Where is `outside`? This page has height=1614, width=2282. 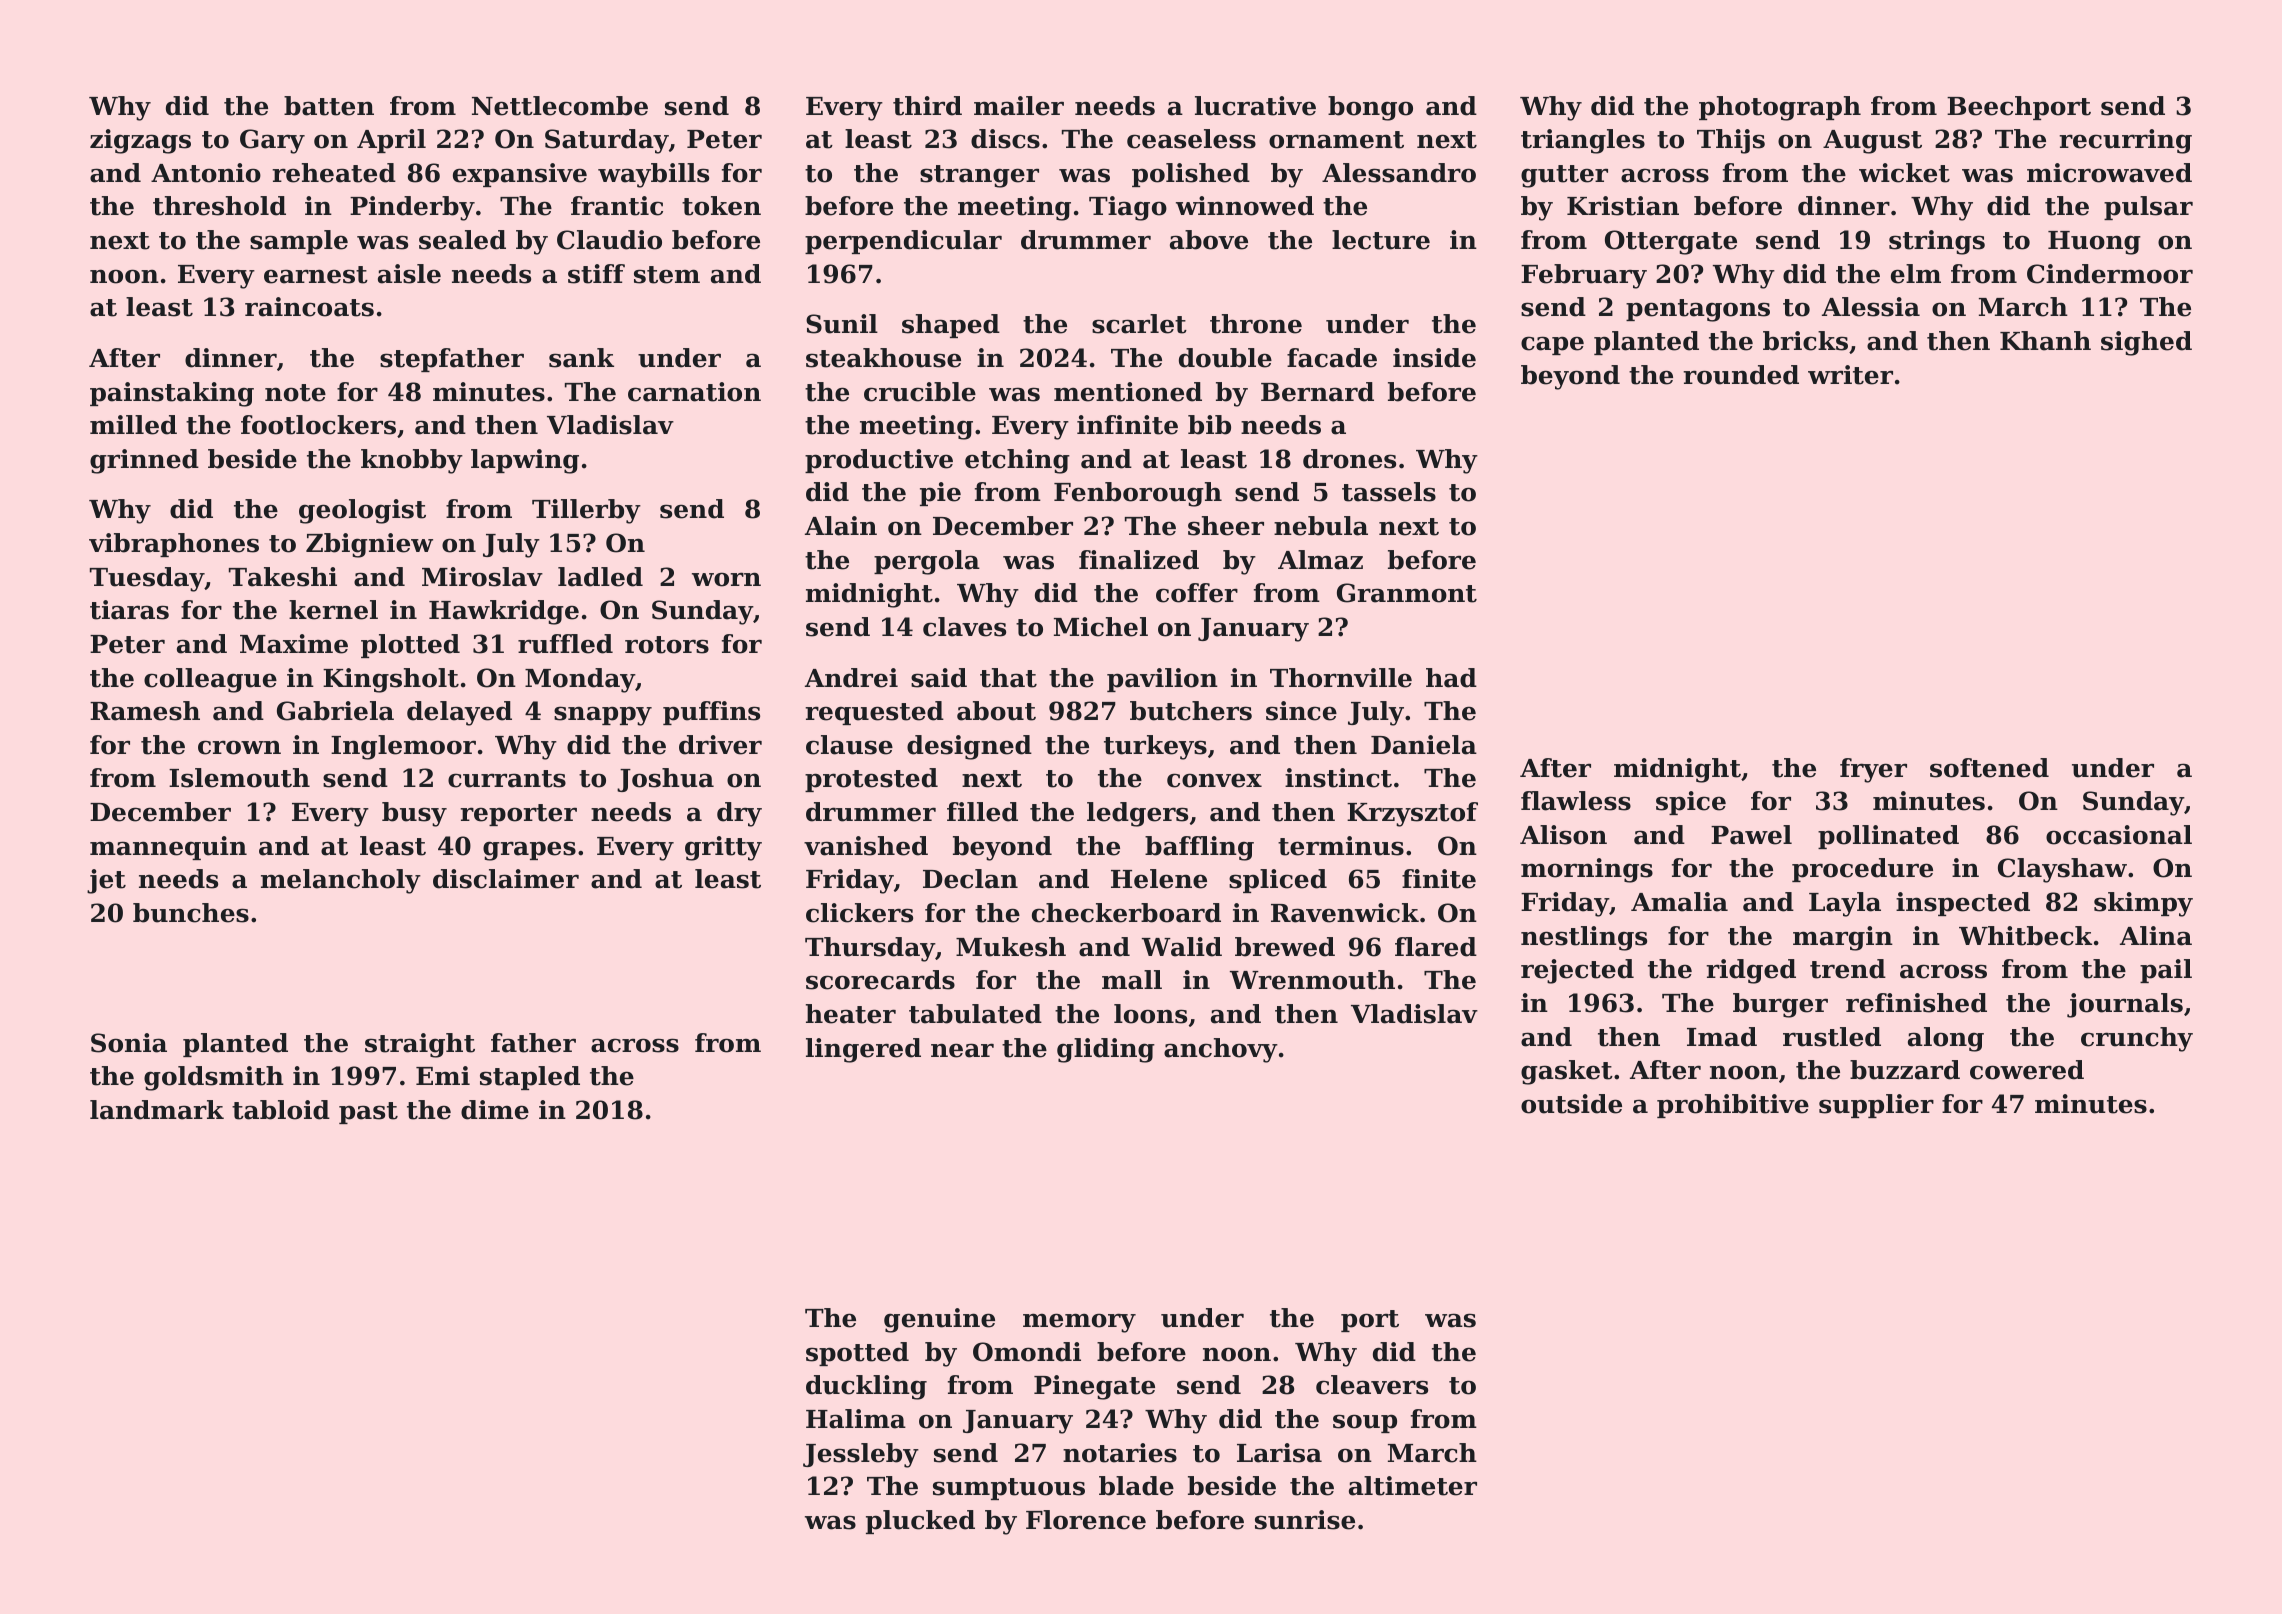
outside is located at coordinates (1571, 1104).
